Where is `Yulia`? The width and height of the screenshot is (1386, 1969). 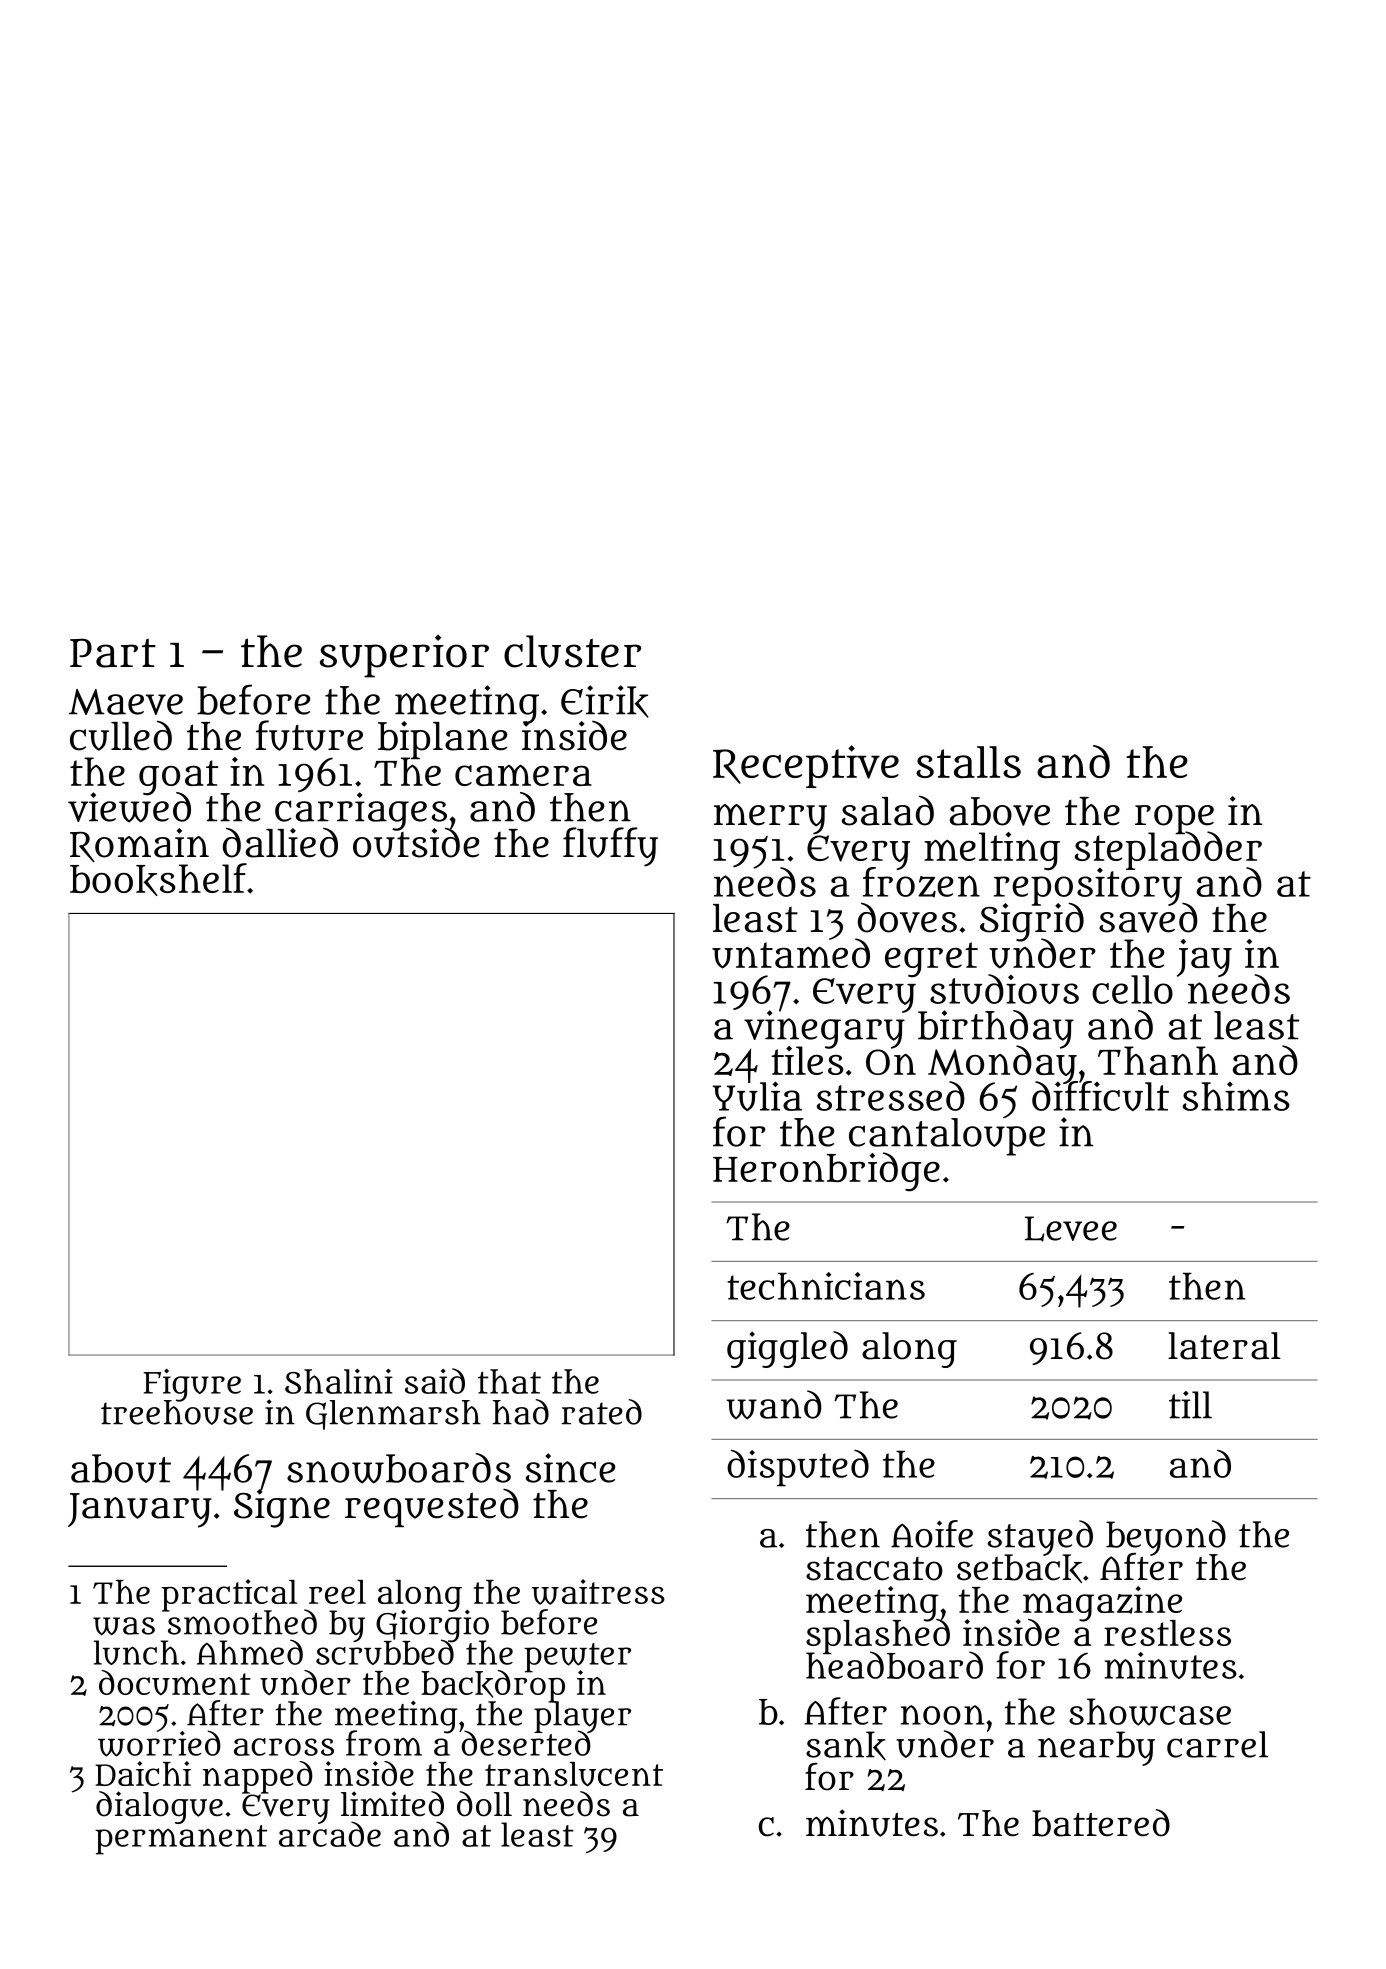
Yulia is located at coordinates (757, 1096).
